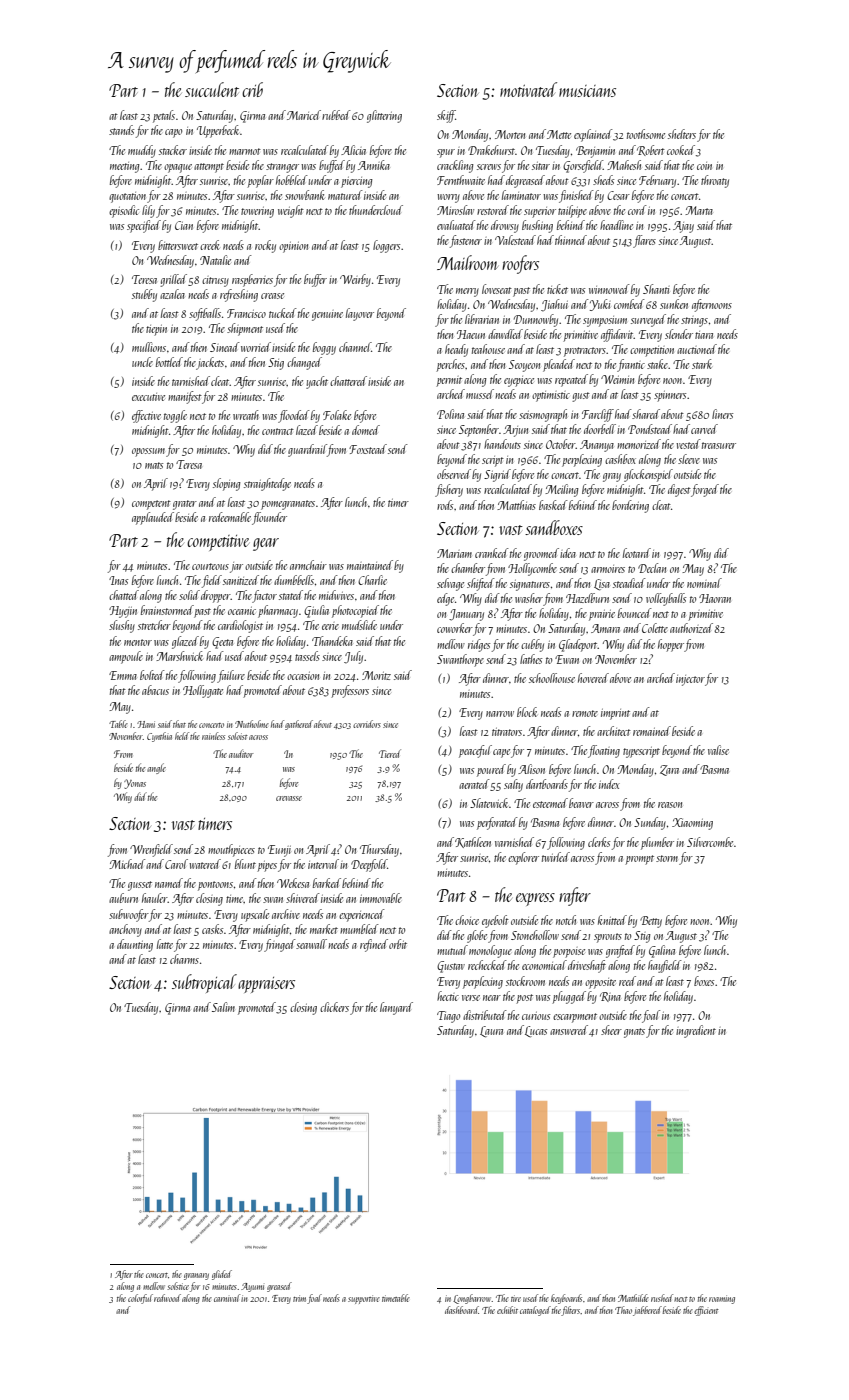 The width and height of the image is (849, 1400). I want to click on roaming, so click(722, 1299).
